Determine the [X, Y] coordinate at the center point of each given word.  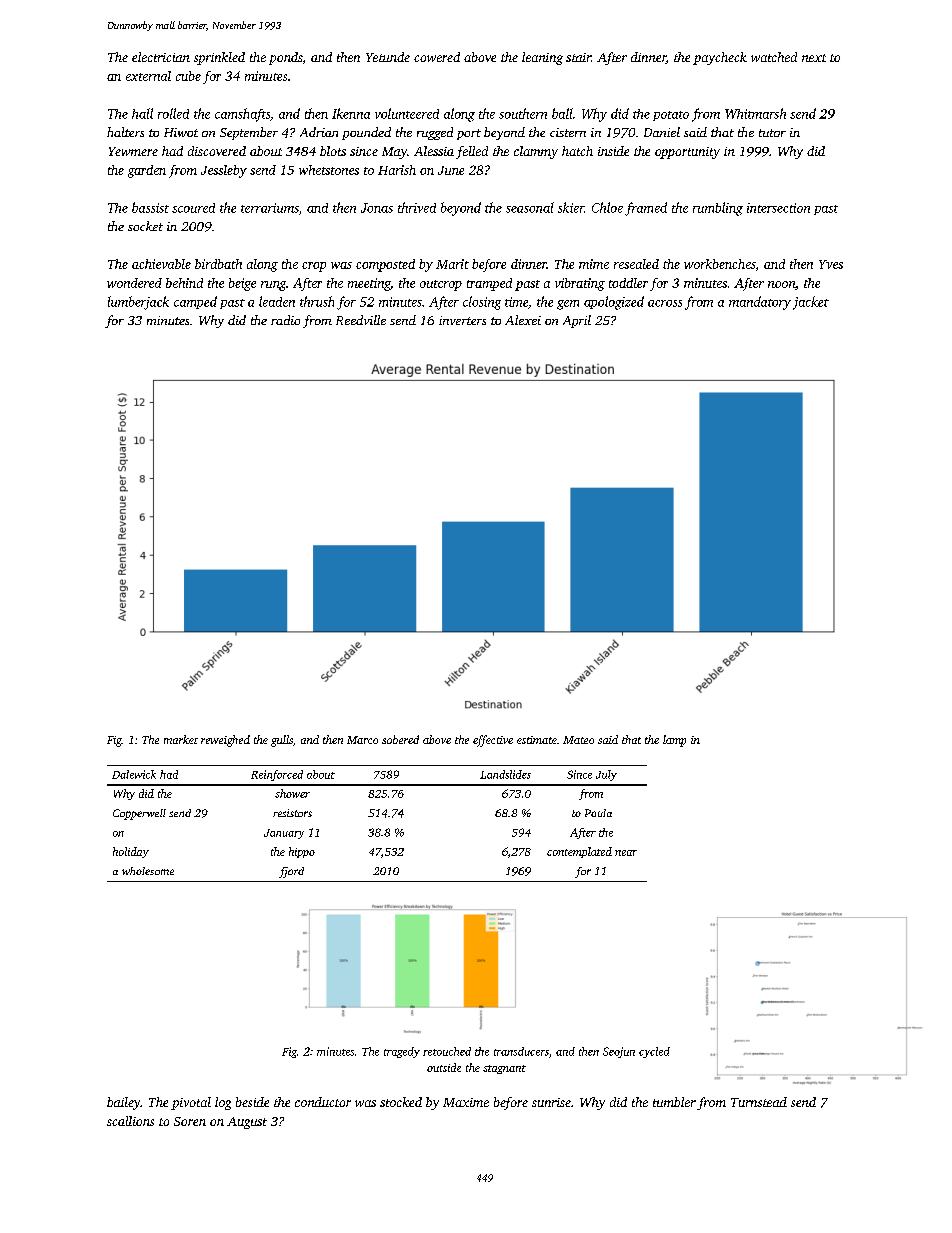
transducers [521, 1051]
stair [578, 57]
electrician [161, 57]
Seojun [619, 1052]
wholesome [148, 871]
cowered [437, 57]
